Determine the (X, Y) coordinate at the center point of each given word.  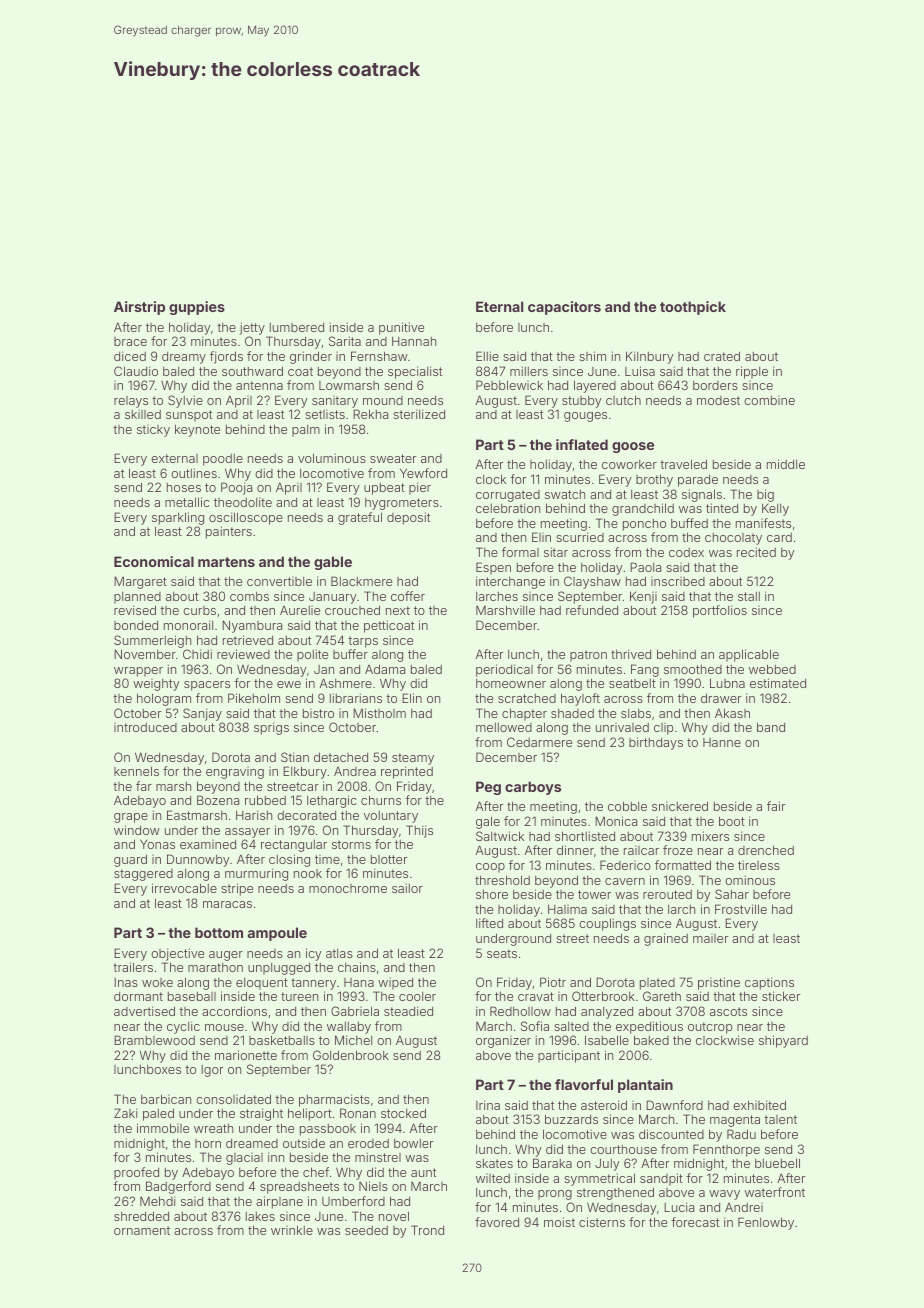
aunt (423, 1172)
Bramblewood (154, 1040)
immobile (163, 1128)
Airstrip (139, 308)
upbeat (384, 489)
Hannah (414, 341)
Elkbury (305, 772)
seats (502, 953)
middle (786, 464)
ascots (728, 1011)
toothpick (693, 308)
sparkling (178, 518)
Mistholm (379, 713)
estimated (778, 683)
